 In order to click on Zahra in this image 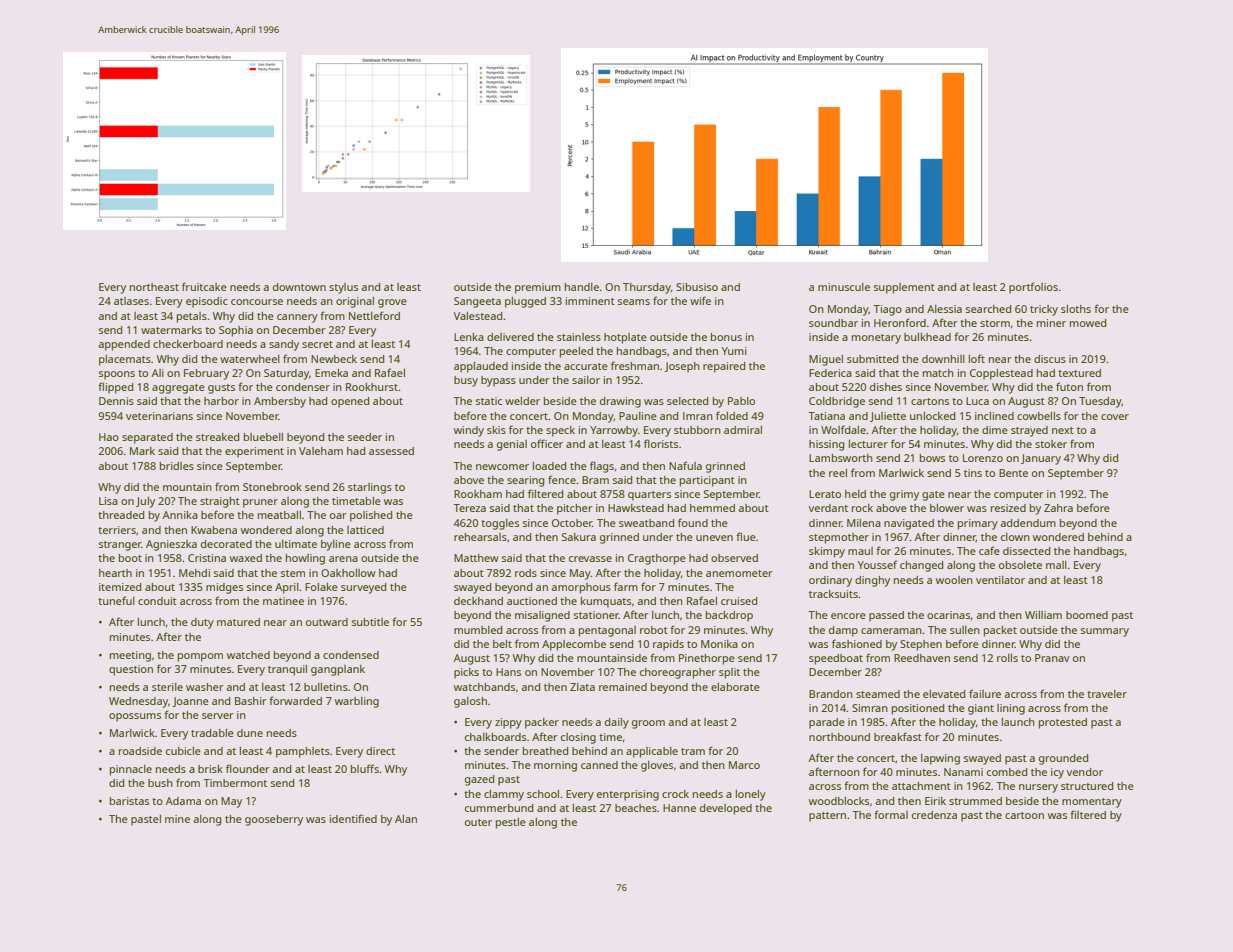, I will do `click(1058, 508)`.
